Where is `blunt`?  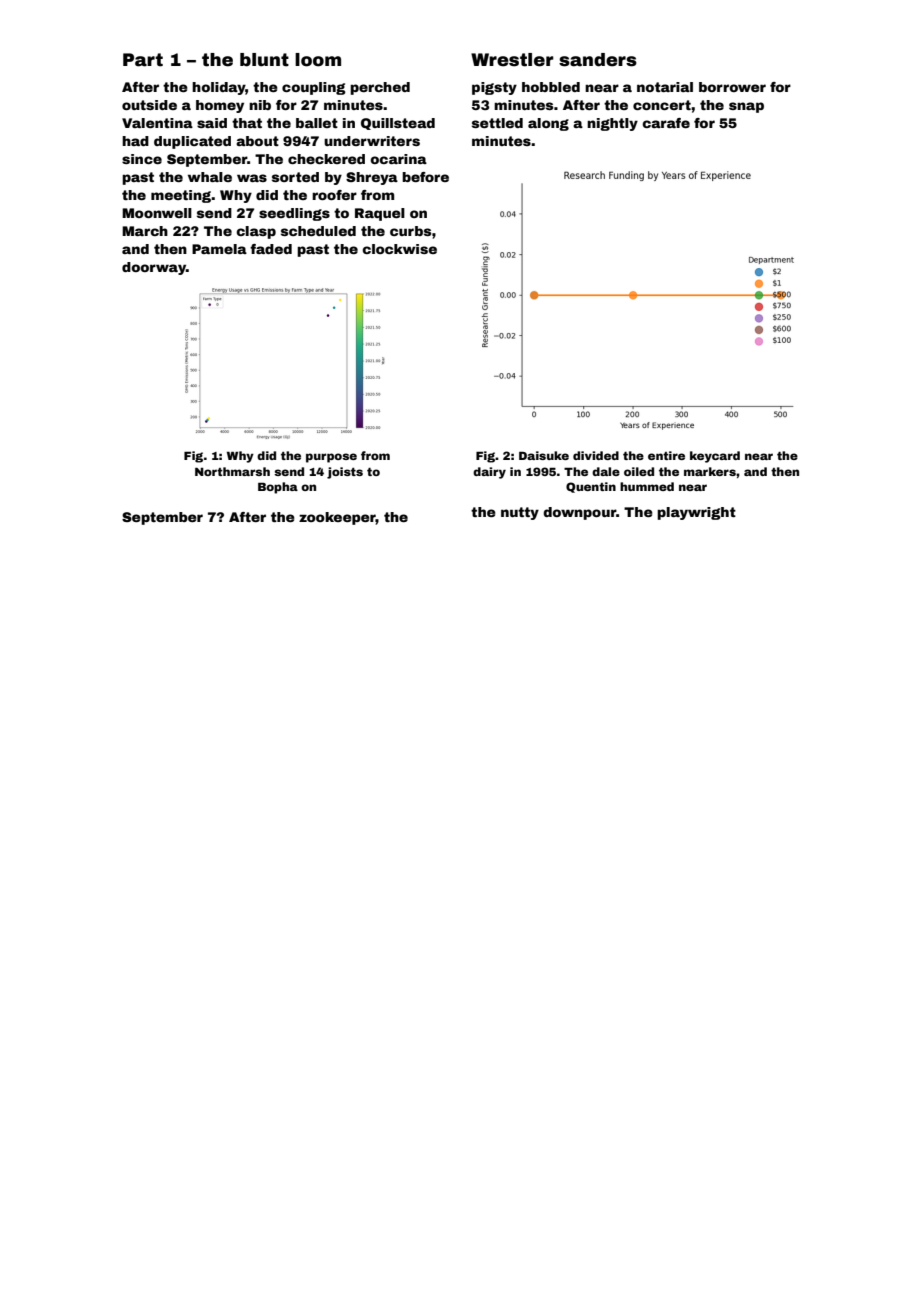
blunt is located at coordinates (264, 60).
